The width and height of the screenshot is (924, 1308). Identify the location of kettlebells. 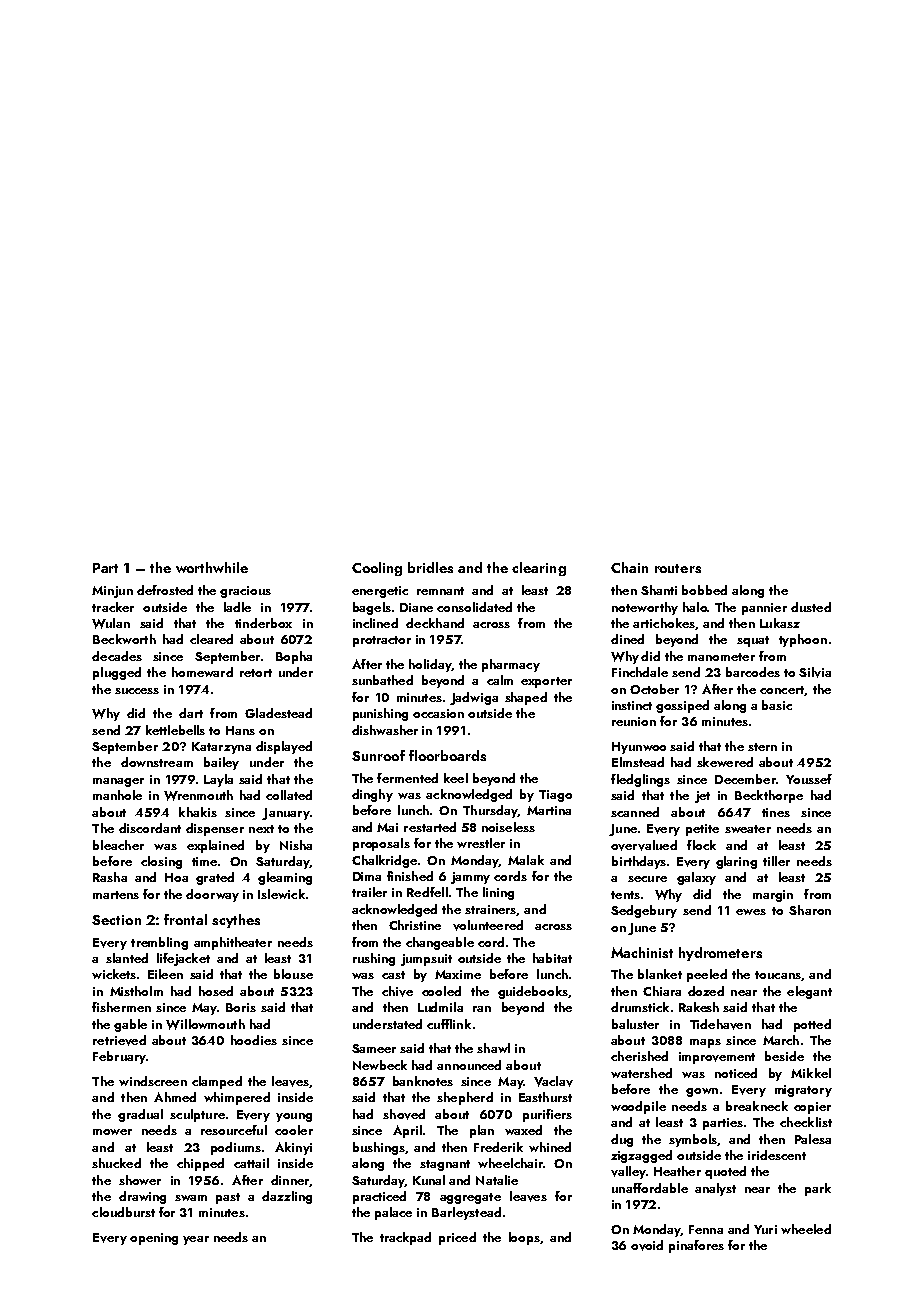
(175, 730).
